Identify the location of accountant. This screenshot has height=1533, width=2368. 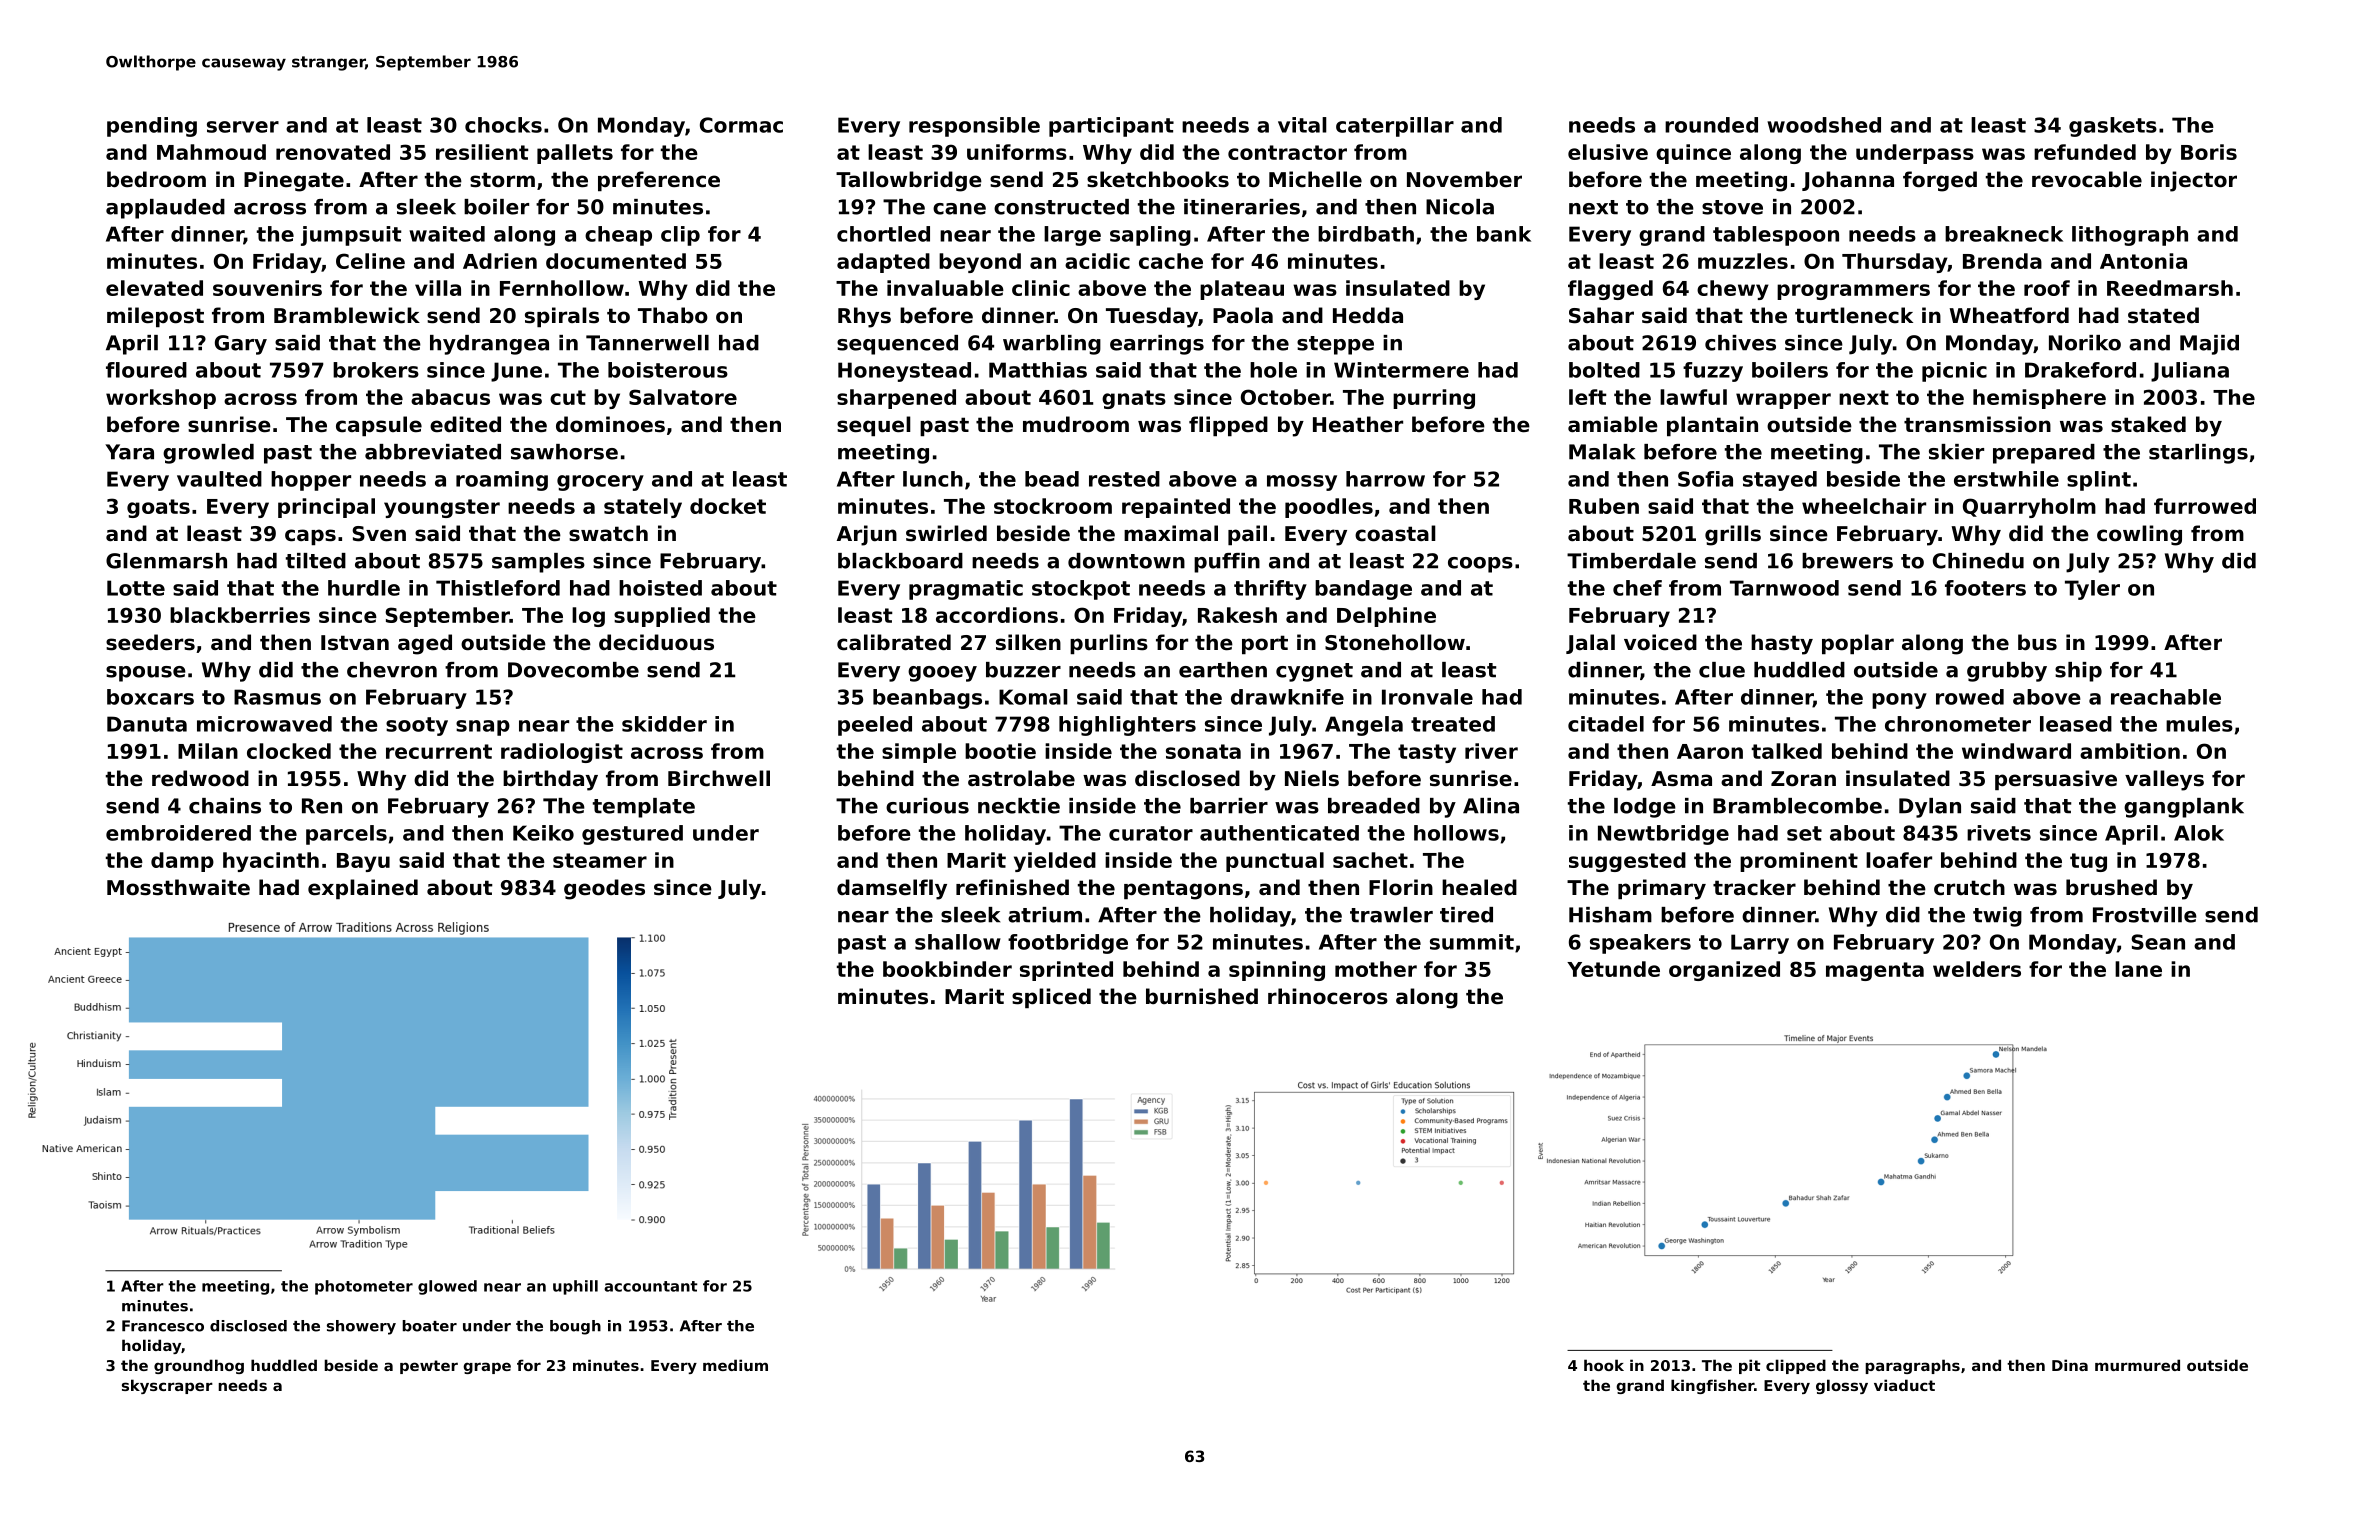
(651, 1286).
